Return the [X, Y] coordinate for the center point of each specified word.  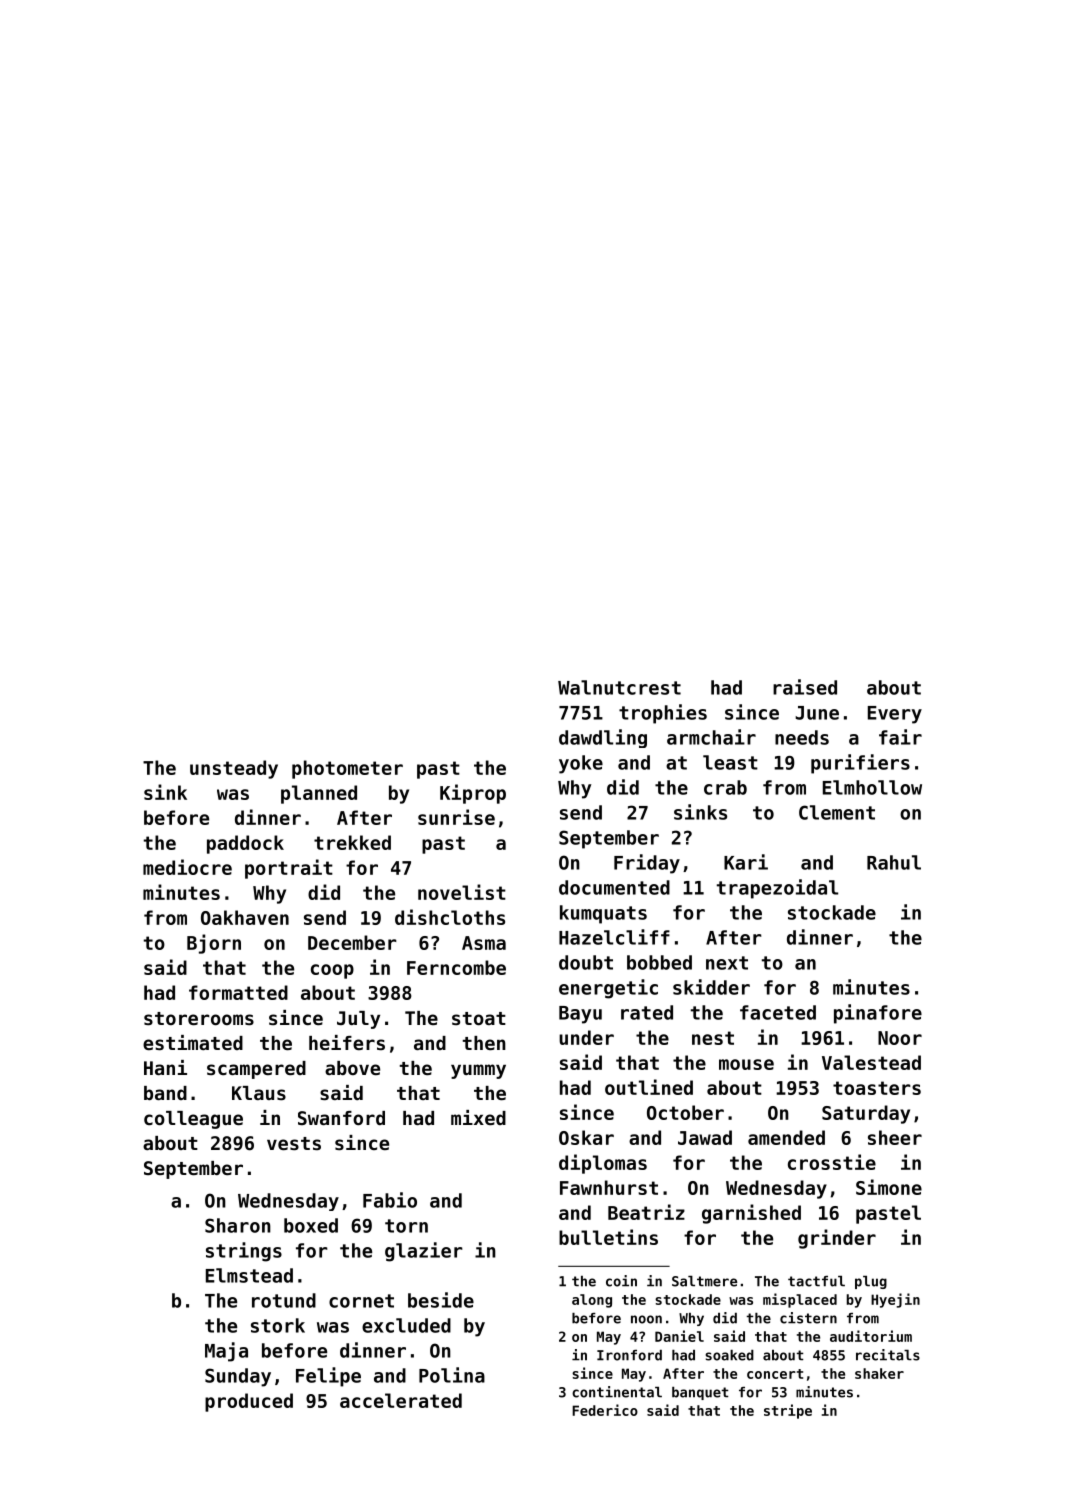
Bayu [580, 1015]
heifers [347, 1042]
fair [900, 737]
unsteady [234, 769]
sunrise [456, 817]
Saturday [866, 1114]
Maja [226, 1352]
